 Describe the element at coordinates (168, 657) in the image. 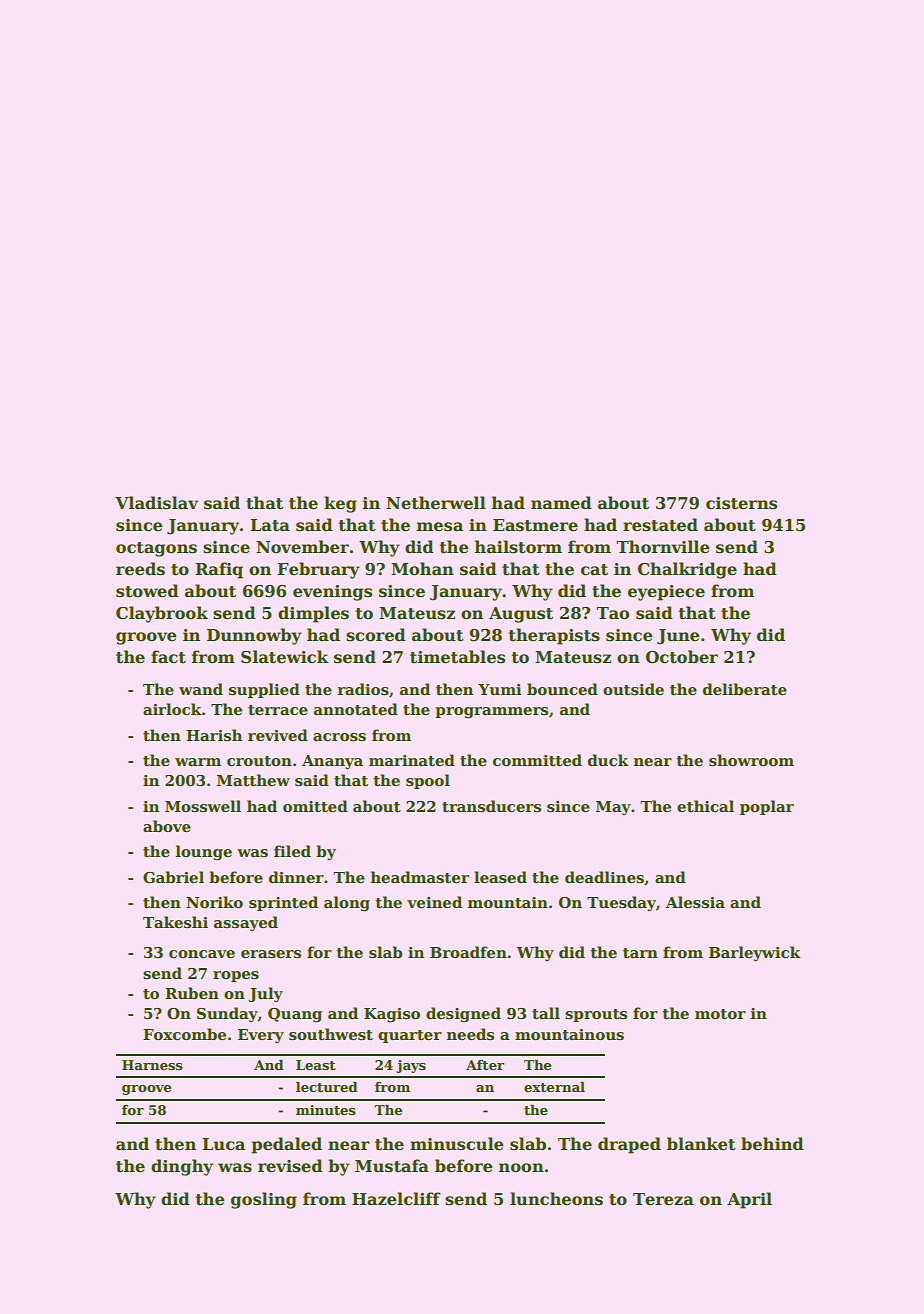

I see `fact` at that location.
